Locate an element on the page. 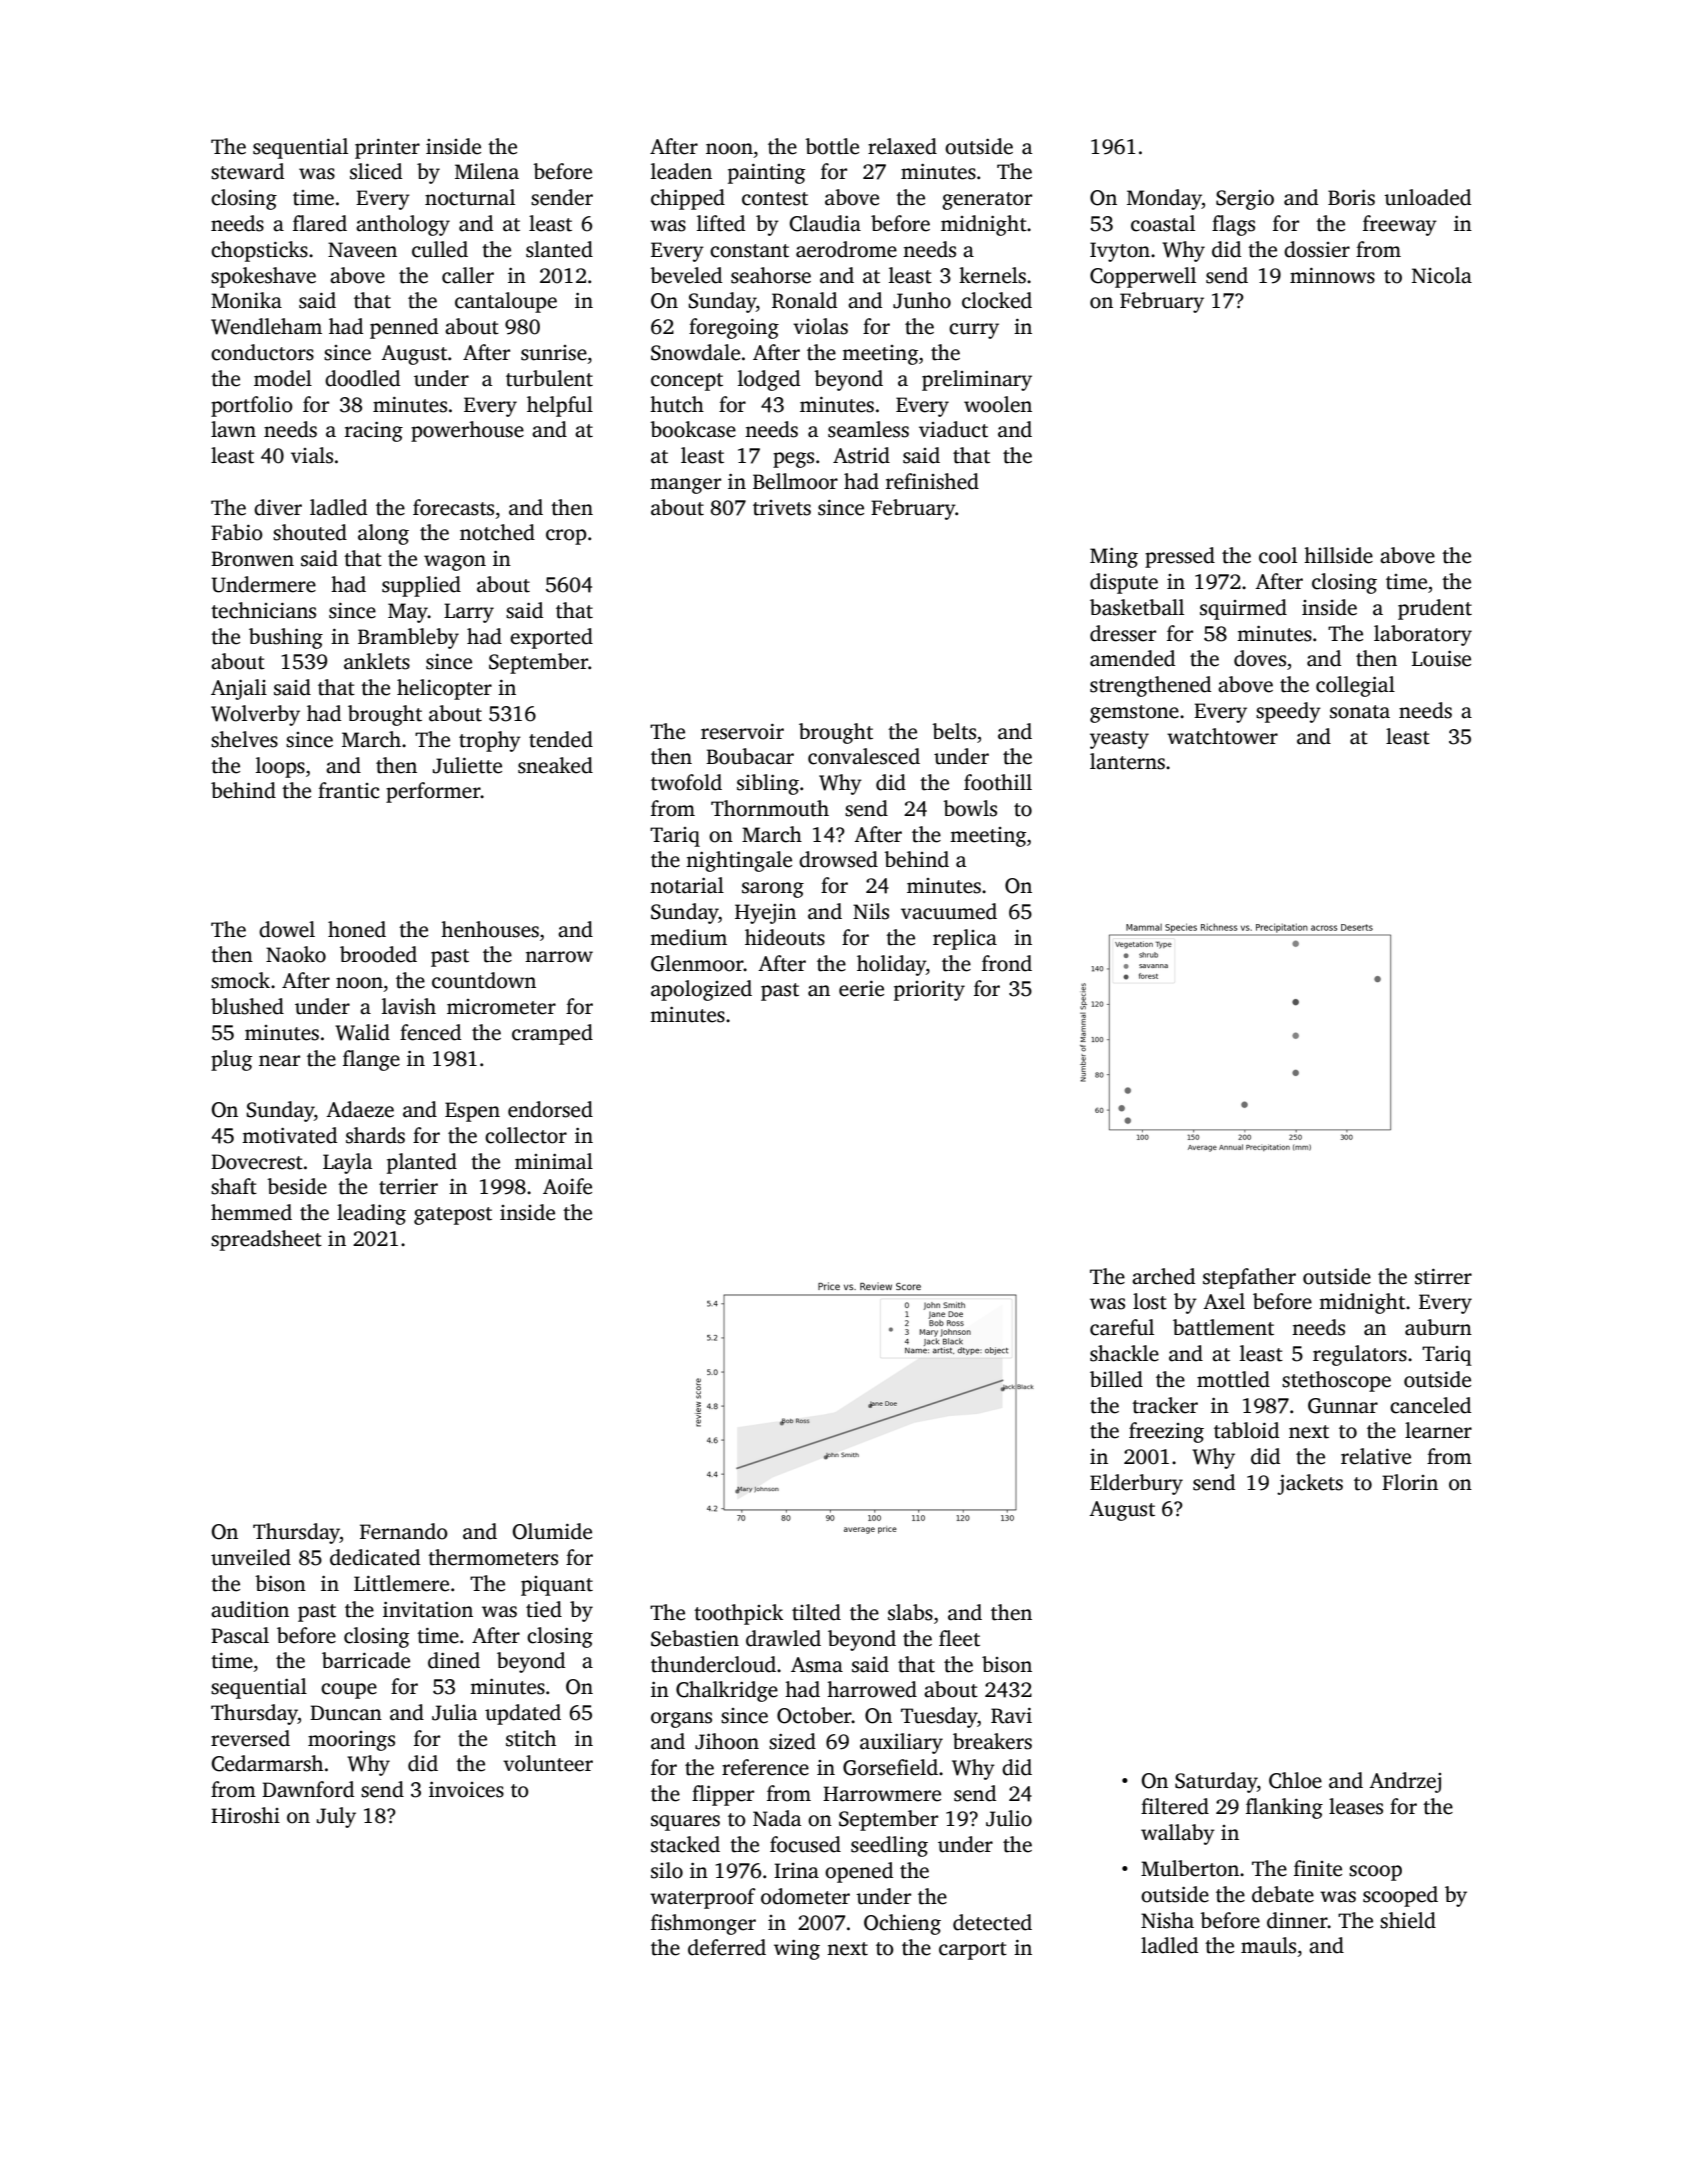  careful is located at coordinates (1122, 1327).
